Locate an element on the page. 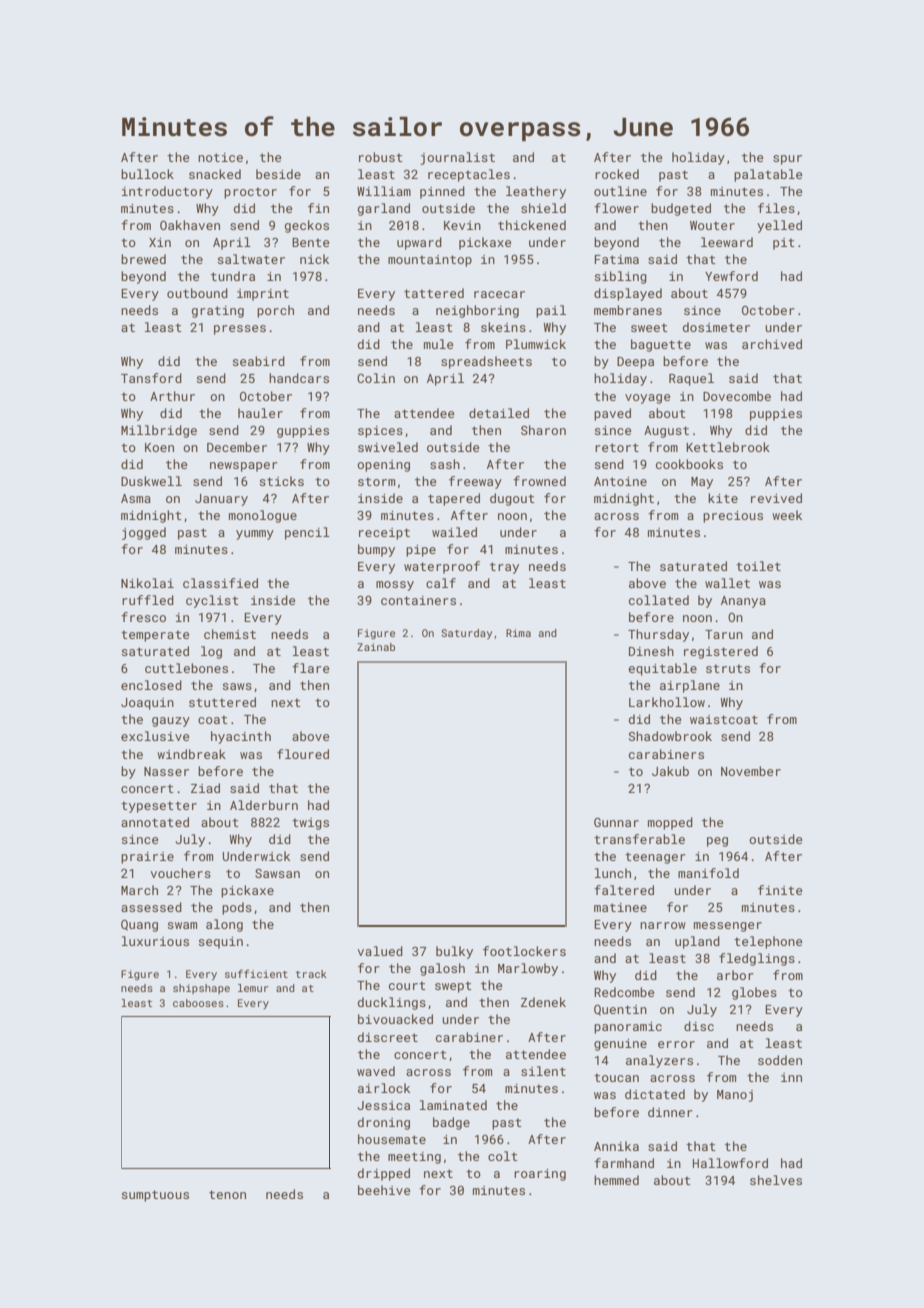 The height and width of the page is (1308, 924). swiveled is located at coordinates (388, 447).
